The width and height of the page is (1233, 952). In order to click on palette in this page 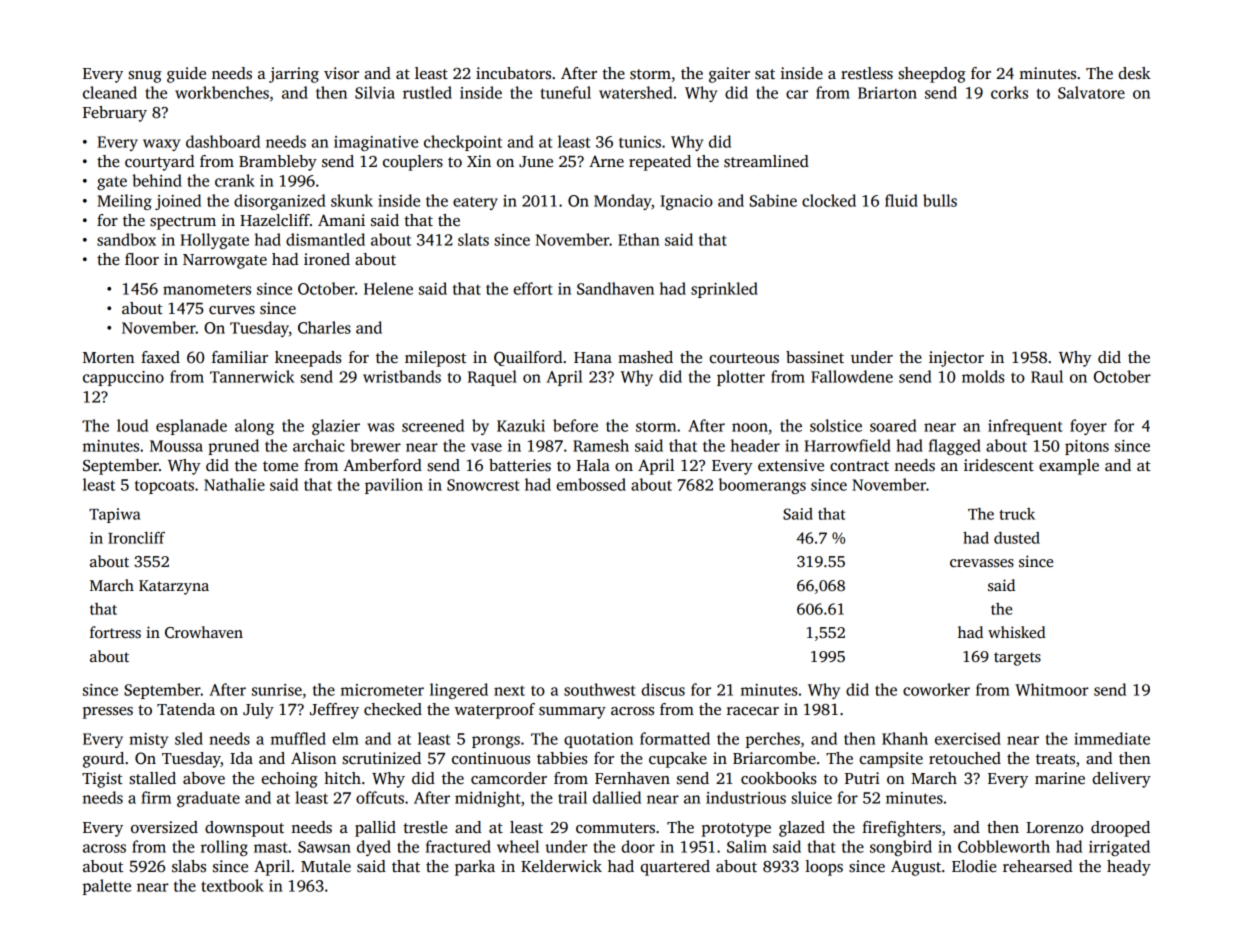, I will do `click(107, 887)`.
